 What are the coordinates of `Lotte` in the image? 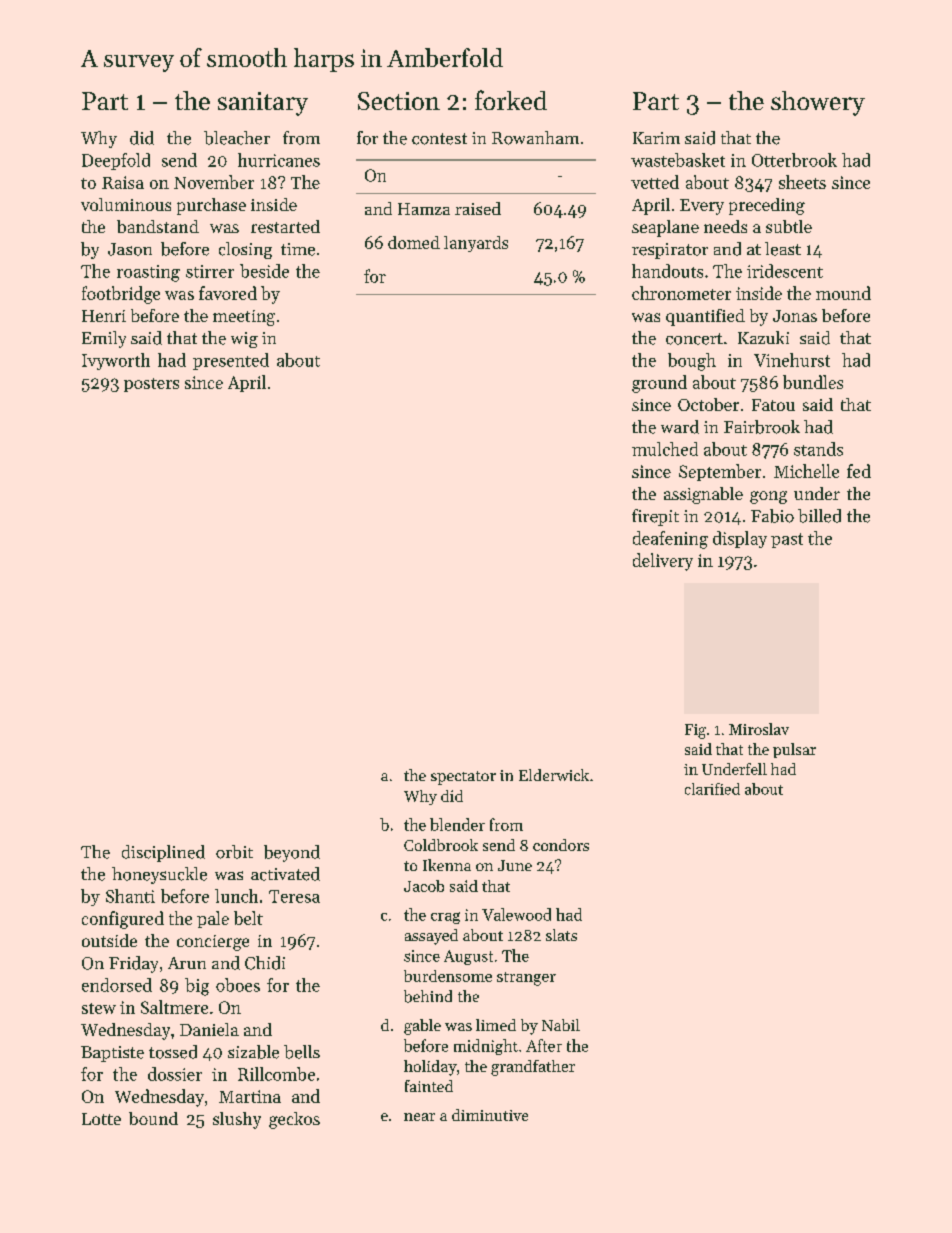 It's located at (101, 1119).
